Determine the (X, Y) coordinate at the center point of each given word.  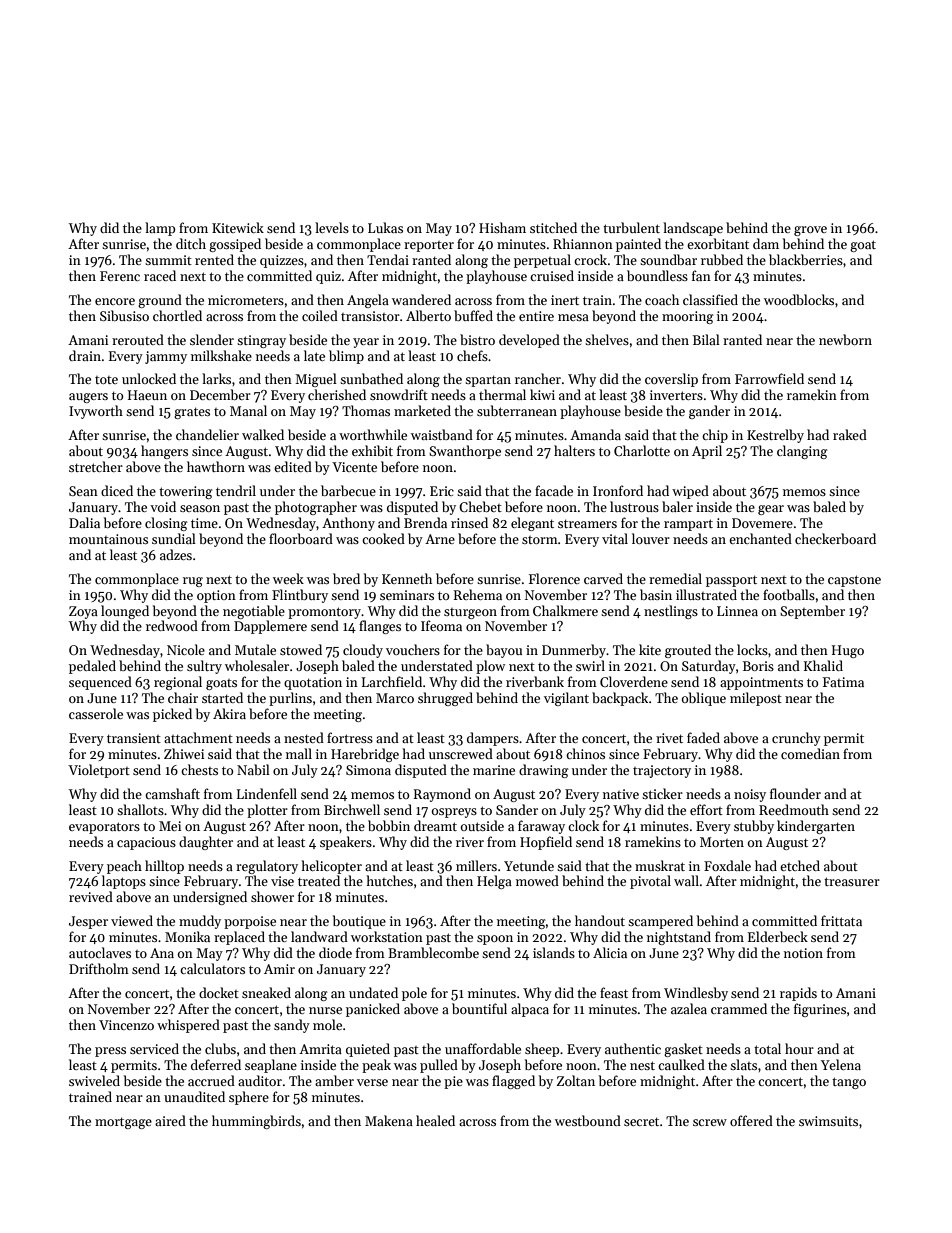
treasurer (852, 881)
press (110, 1052)
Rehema (478, 594)
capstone (854, 581)
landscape (693, 229)
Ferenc (120, 276)
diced (117, 490)
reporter (429, 246)
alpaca (530, 1010)
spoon (495, 940)
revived (91, 896)
